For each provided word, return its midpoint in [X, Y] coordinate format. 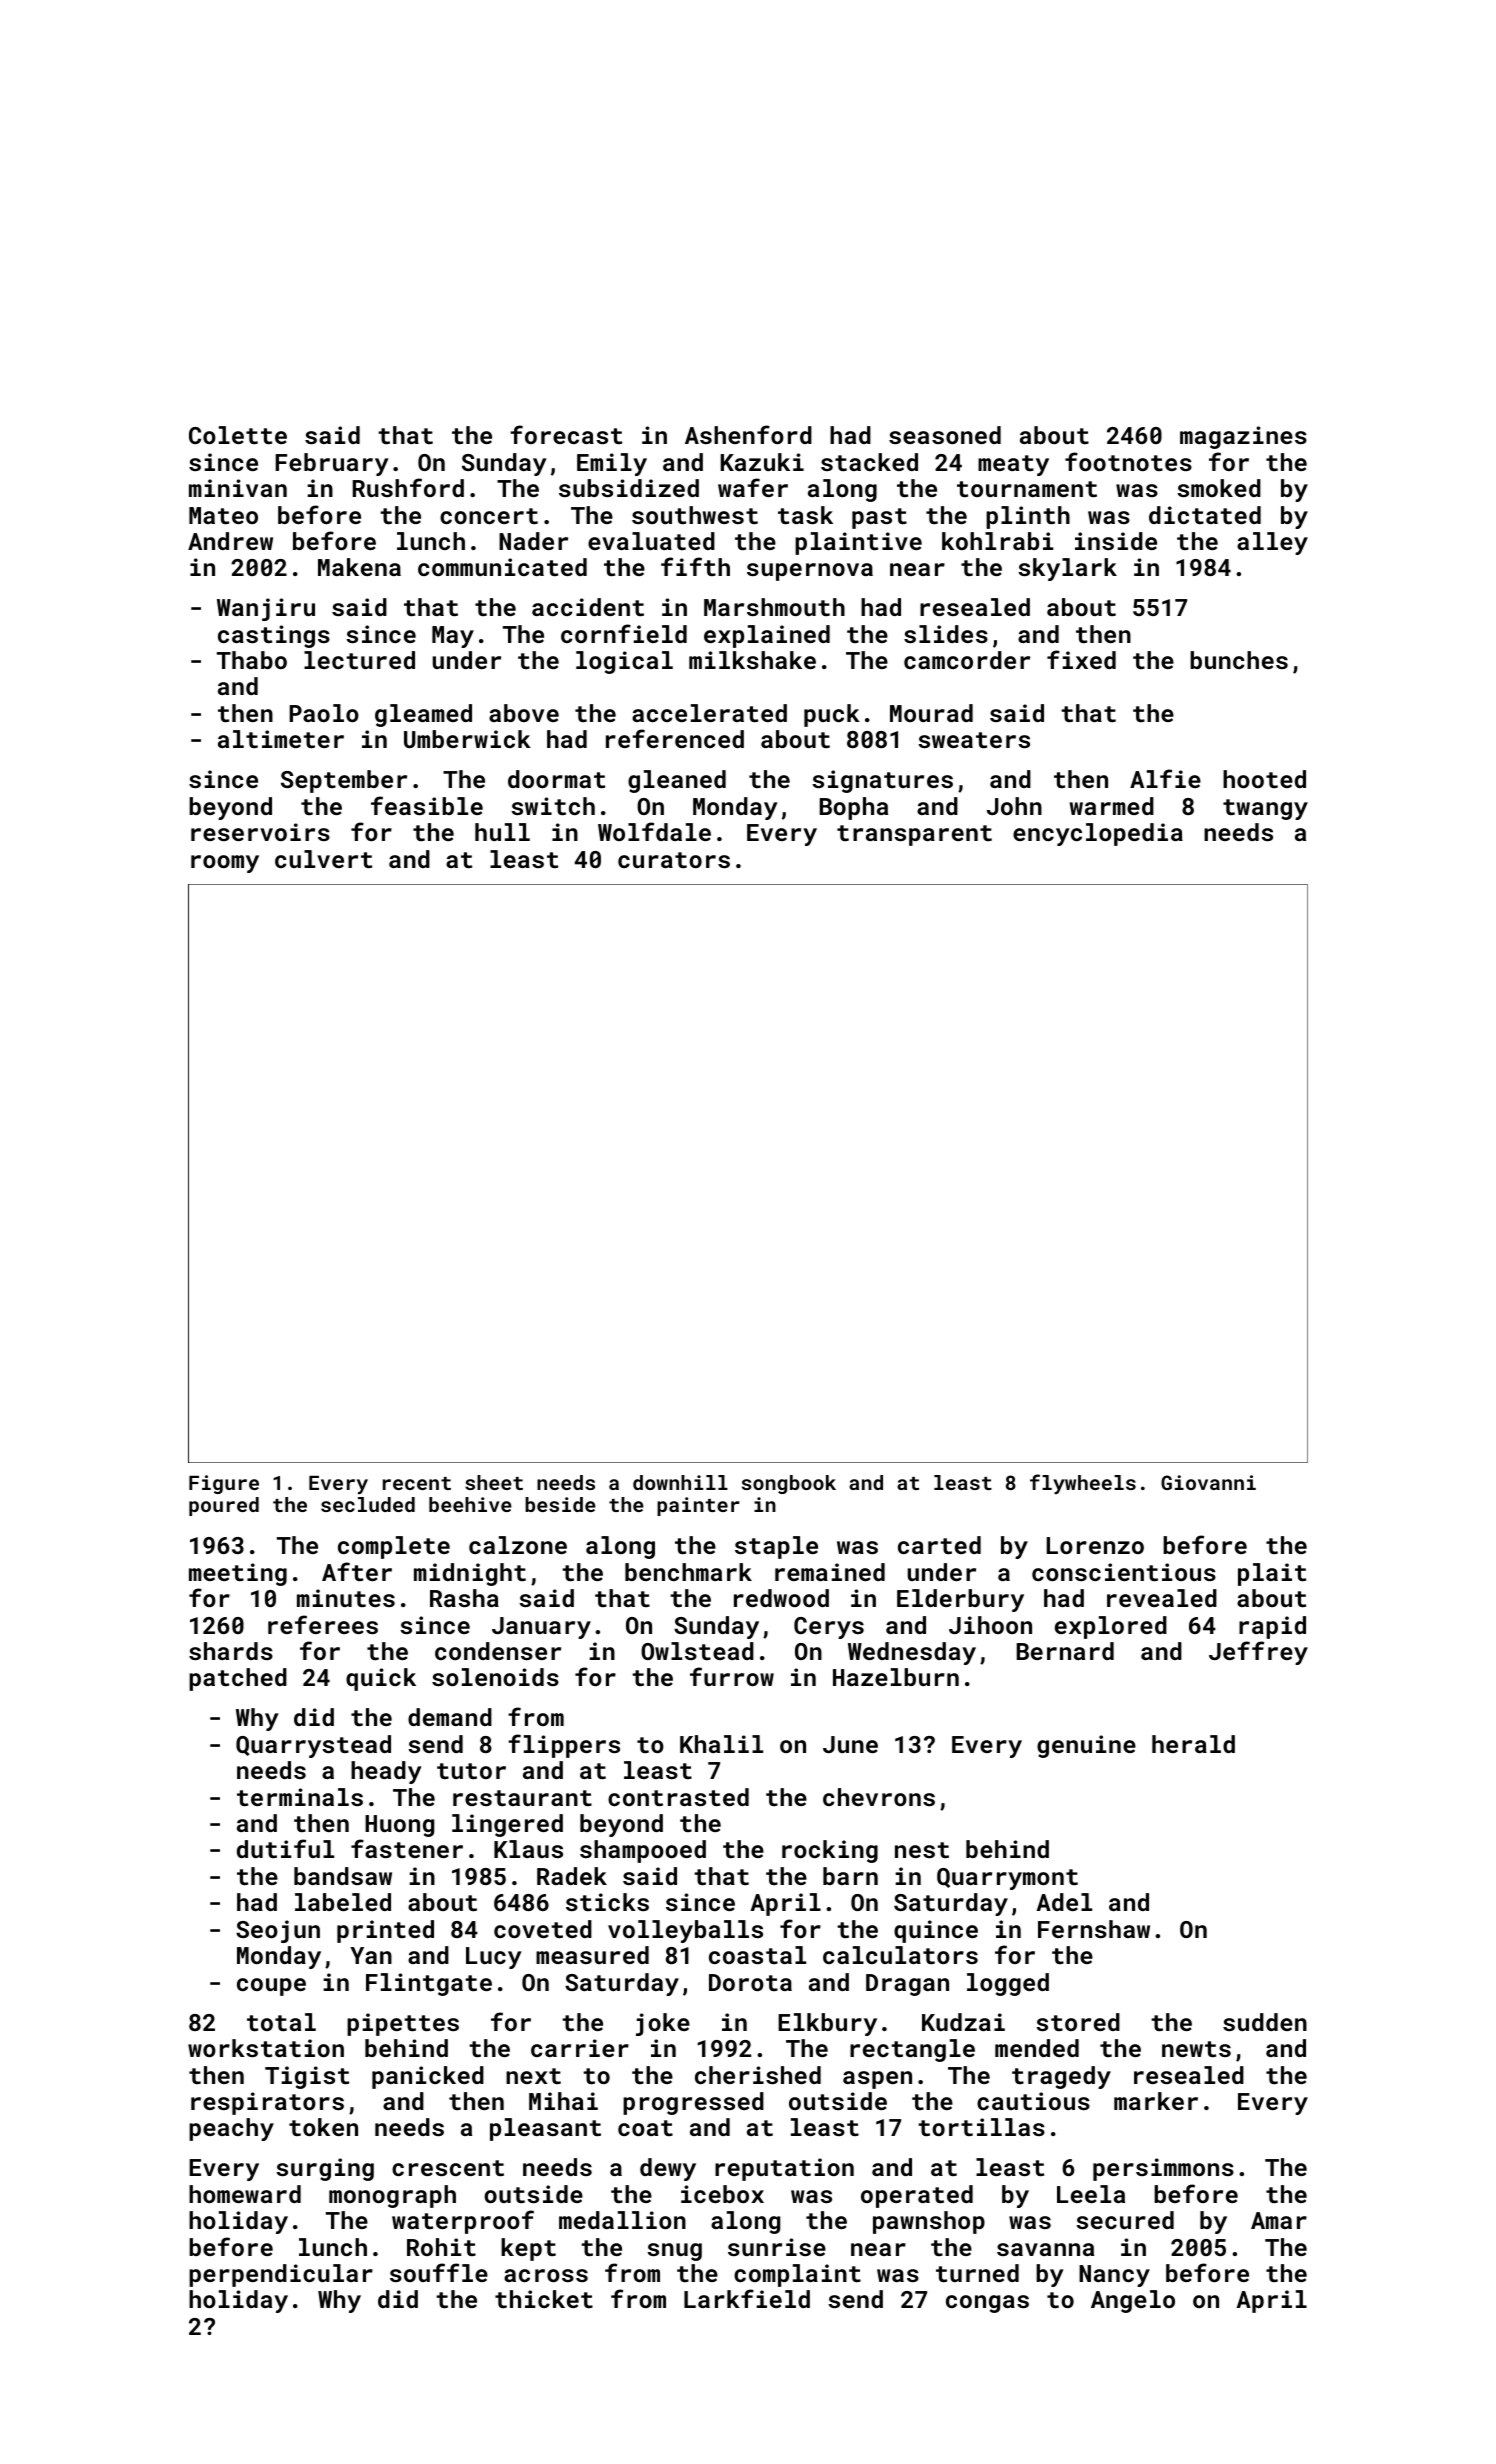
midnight [470, 1574]
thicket [544, 2299]
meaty [1013, 465]
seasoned [945, 435]
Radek [572, 1876]
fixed [1081, 659]
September [344, 781]
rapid [1272, 1627]
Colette [238, 435]
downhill [680, 1482]
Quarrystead [313, 1746]
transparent [914, 835]
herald [1193, 1744]
